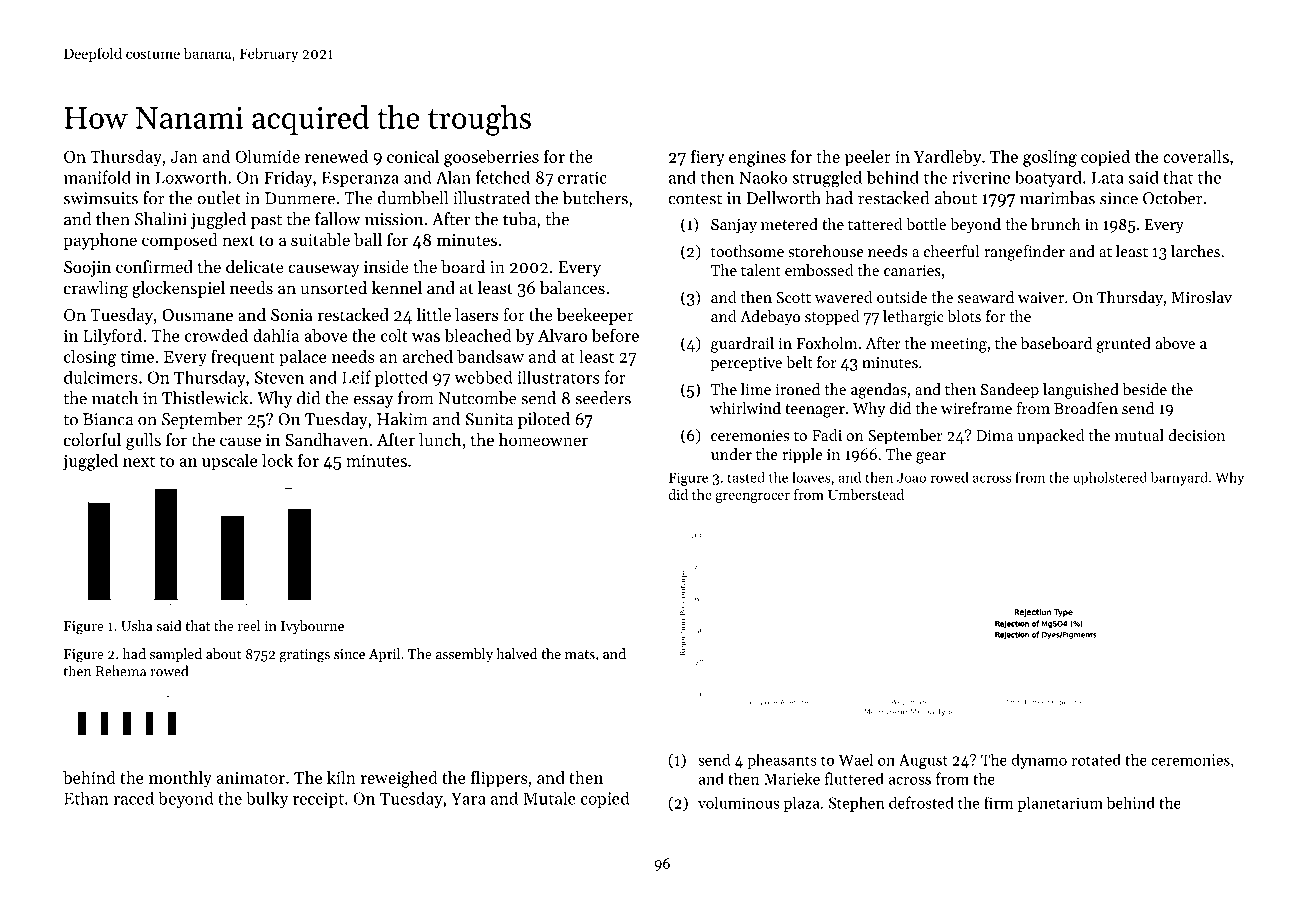  What do you see at coordinates (1024, 253) in the page?
I see `rangefinder` at bounding box center [1024, 253].
